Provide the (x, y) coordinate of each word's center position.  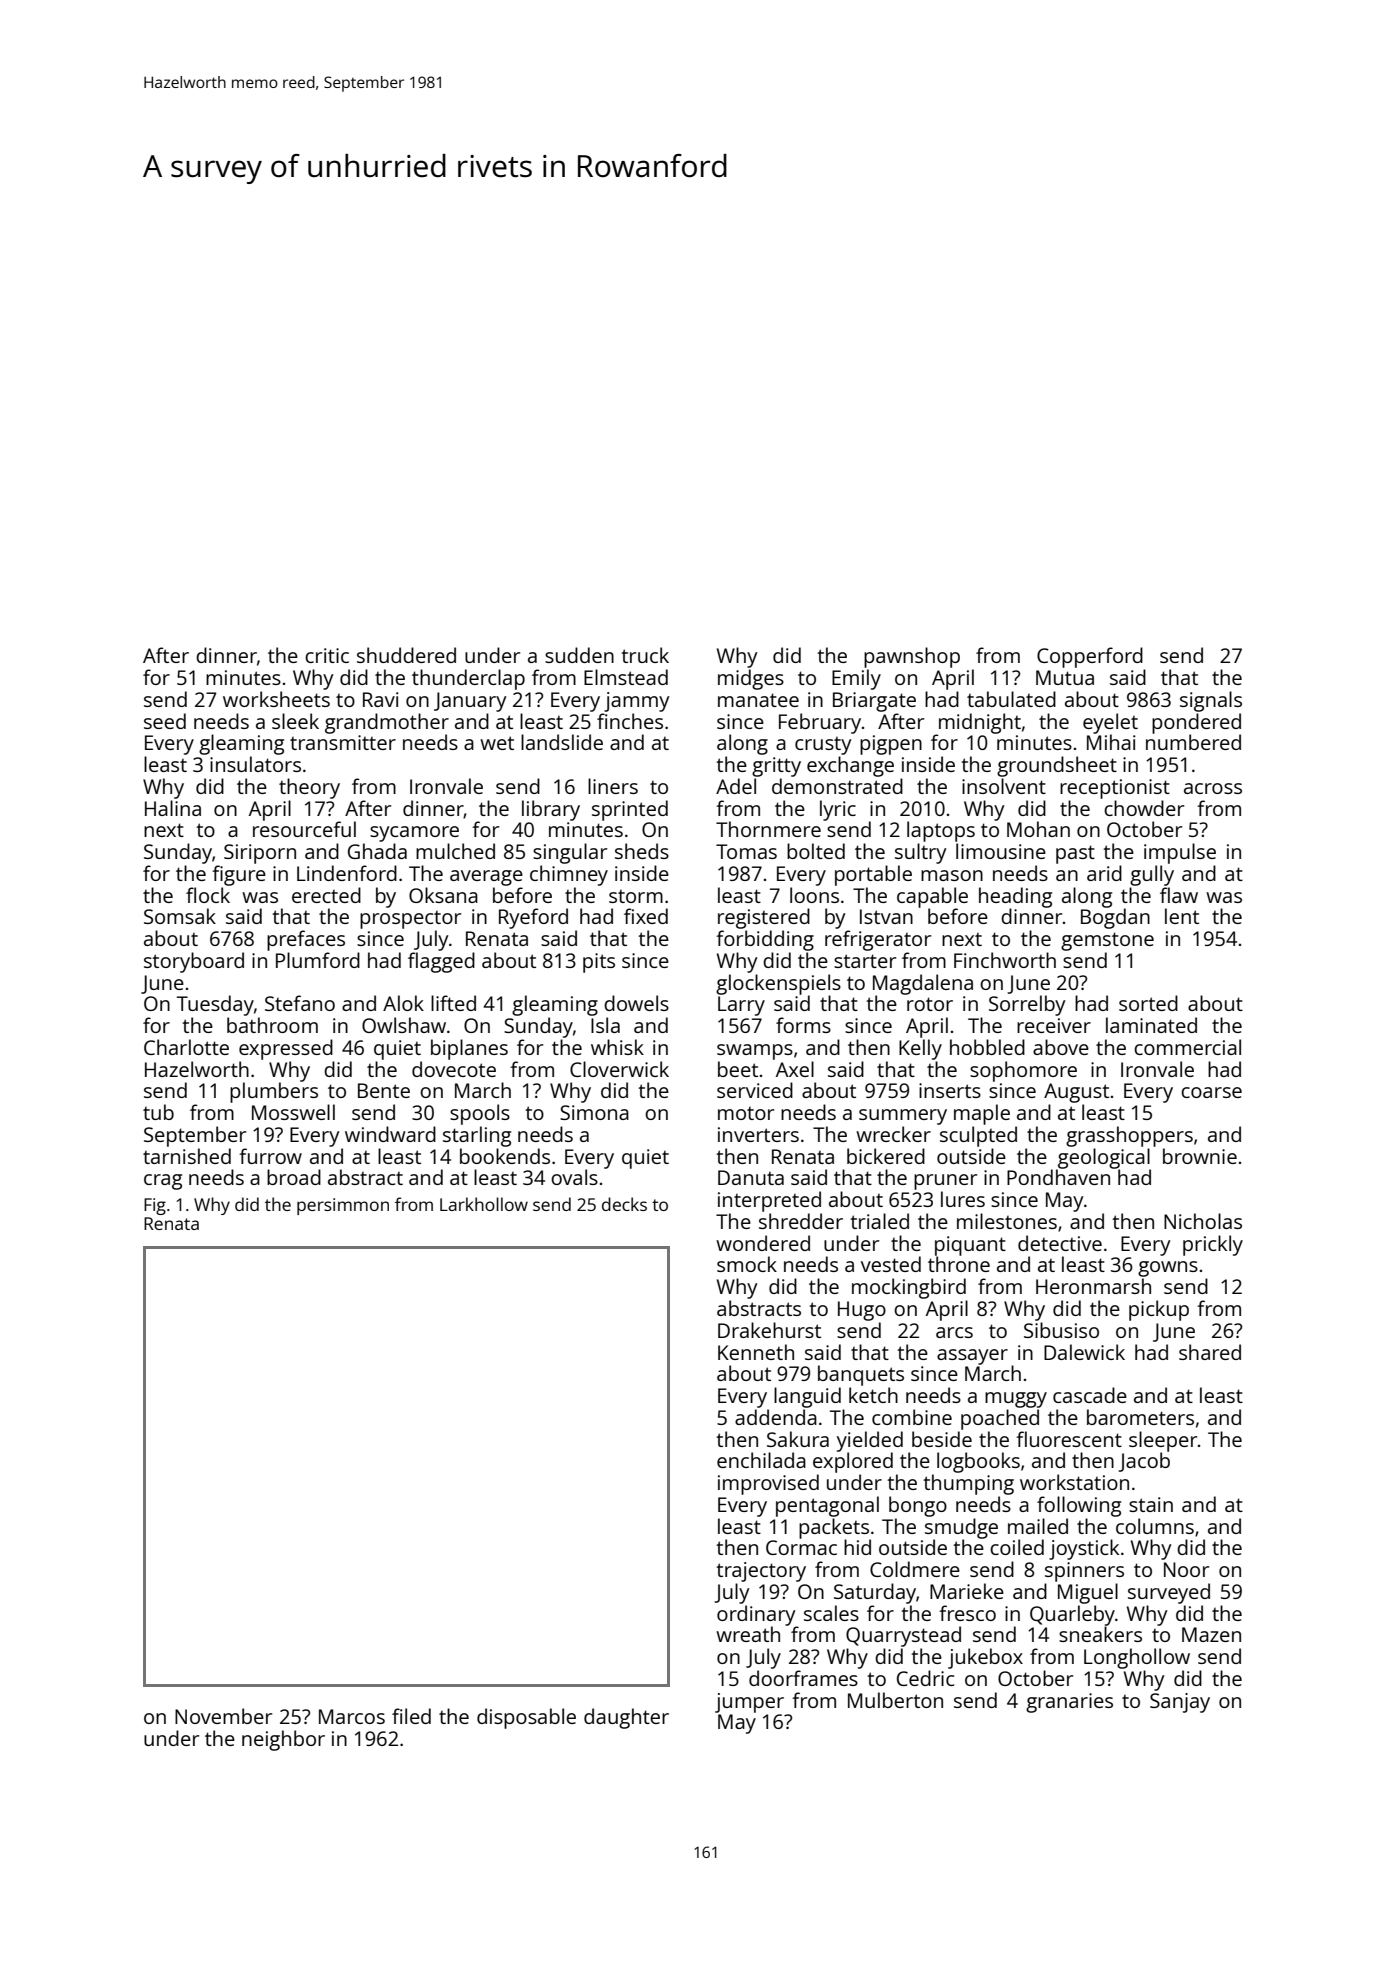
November (223, 1716)
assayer (972, 1357)
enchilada (761, 1460)
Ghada (377, 851)
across (1213, 788)
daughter (626, 1718)
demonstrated (837, 786)
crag (163, 1182)
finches (630, 721)
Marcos (352, 1716)
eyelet (1110, 723)
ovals (574, 1177)
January (470, 702)
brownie (1200, 1156)
